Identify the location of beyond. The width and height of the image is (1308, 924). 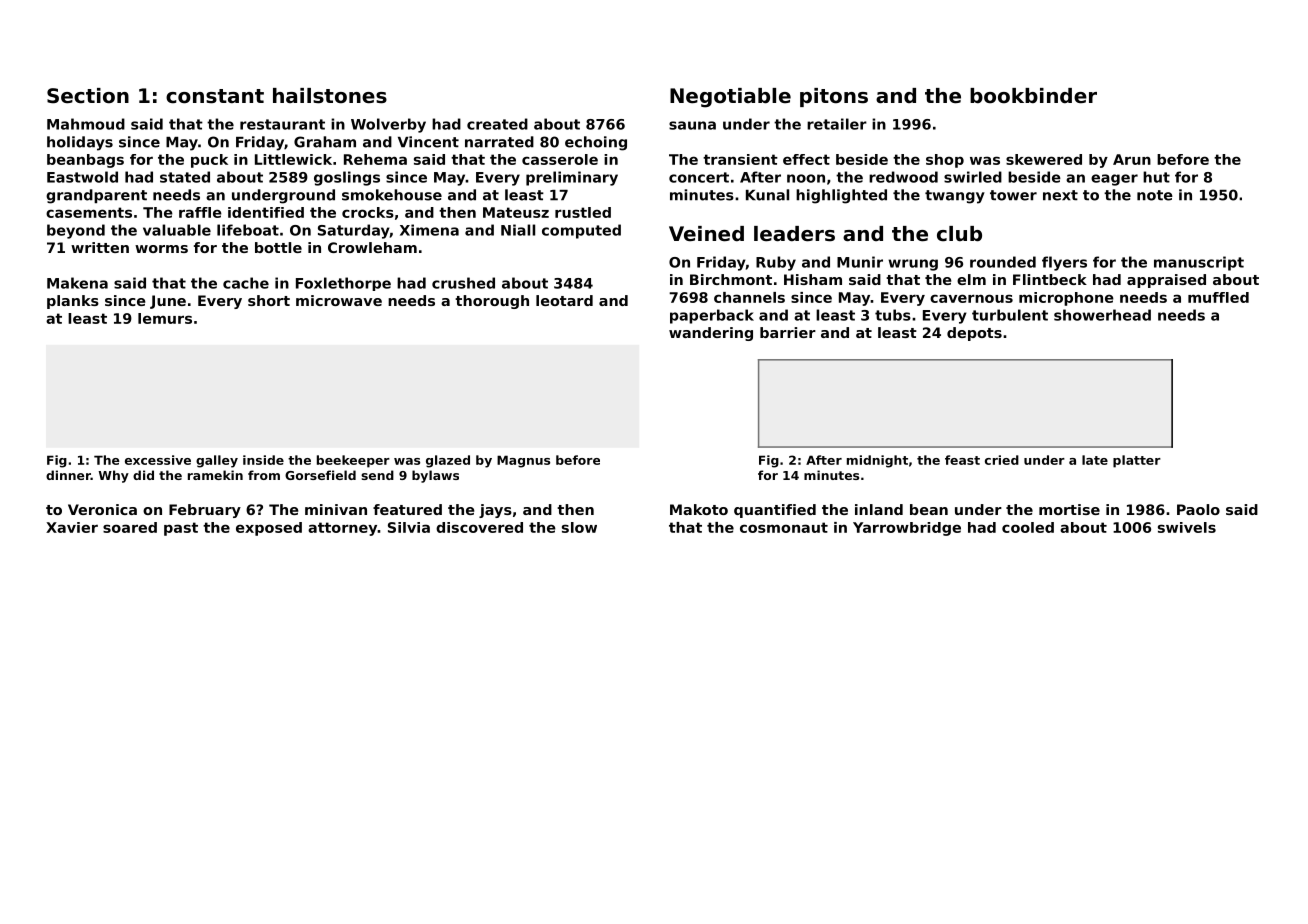
(76, 231).
